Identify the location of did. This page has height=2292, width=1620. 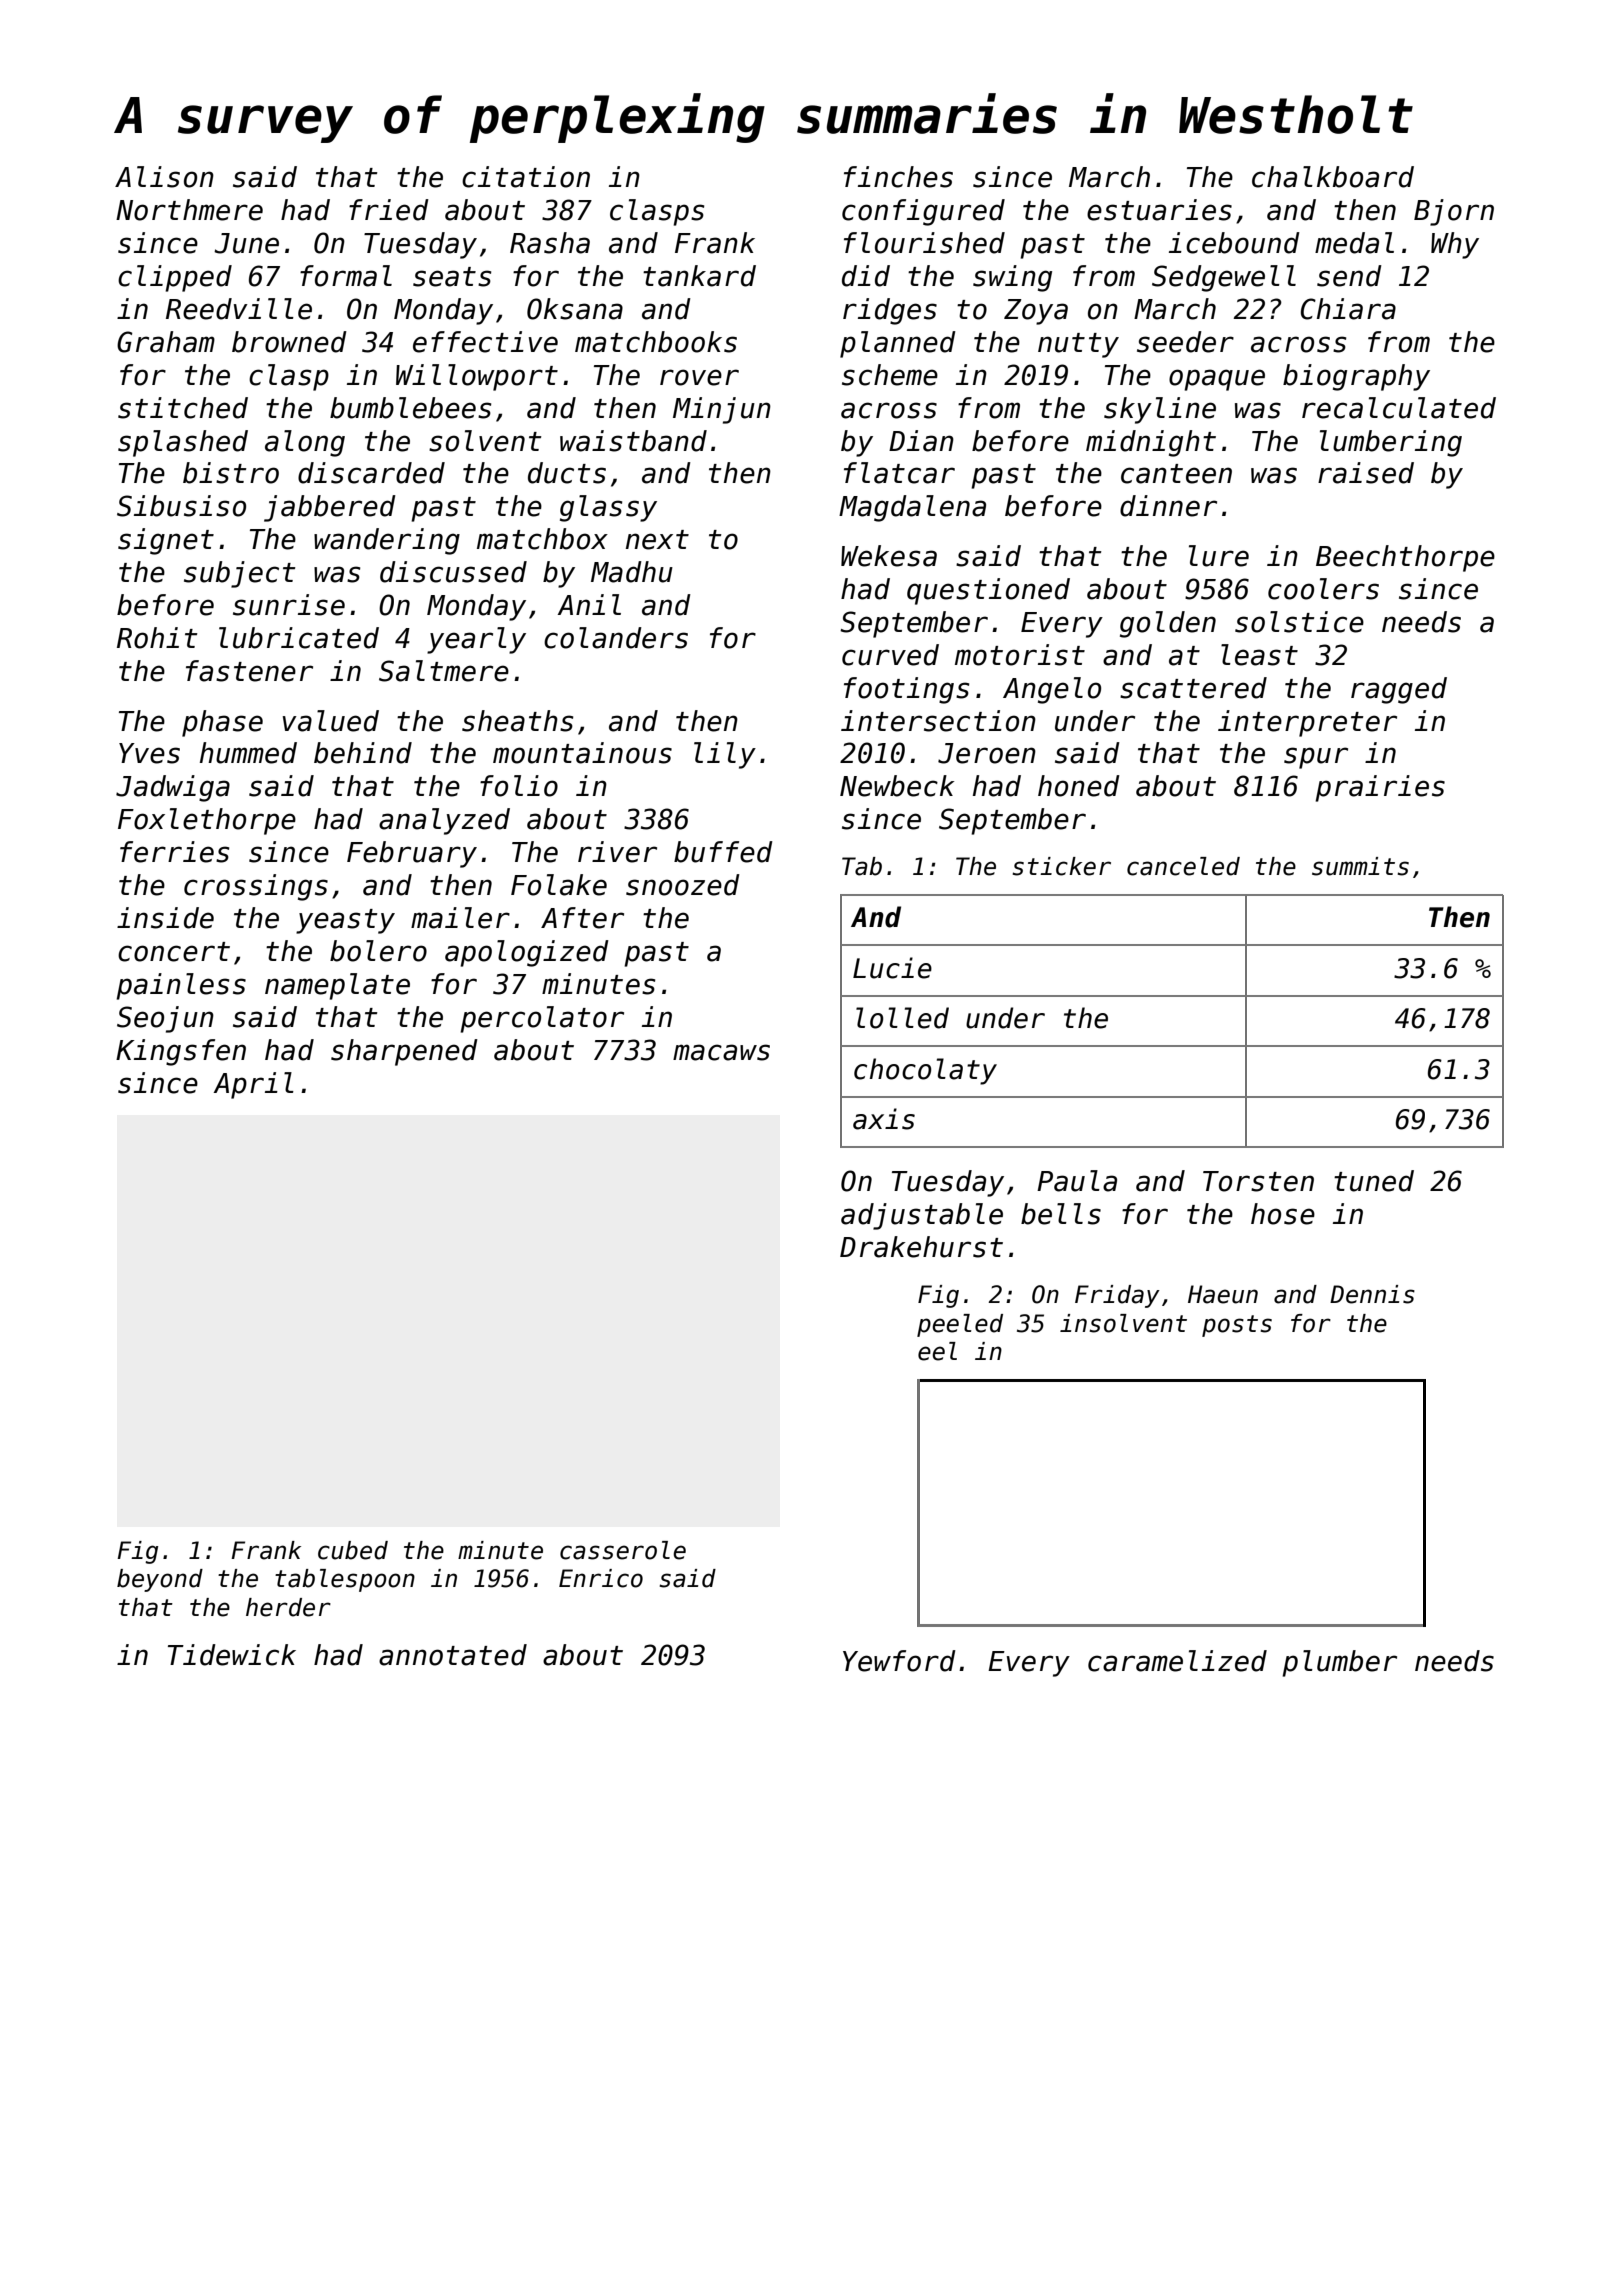
(866, 276).
